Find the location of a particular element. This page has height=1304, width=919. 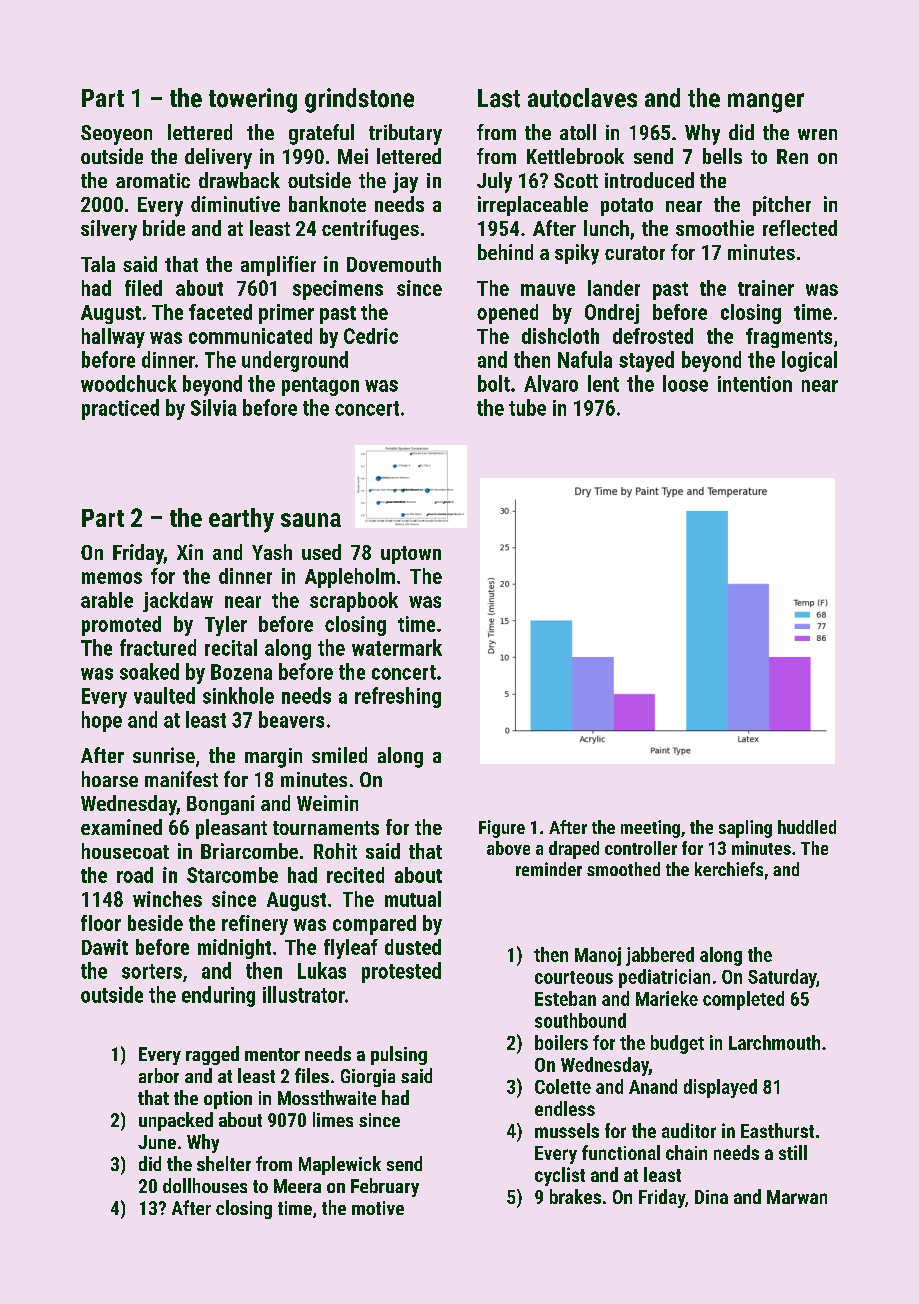

pentagon is located at coordinates (320, 386).
